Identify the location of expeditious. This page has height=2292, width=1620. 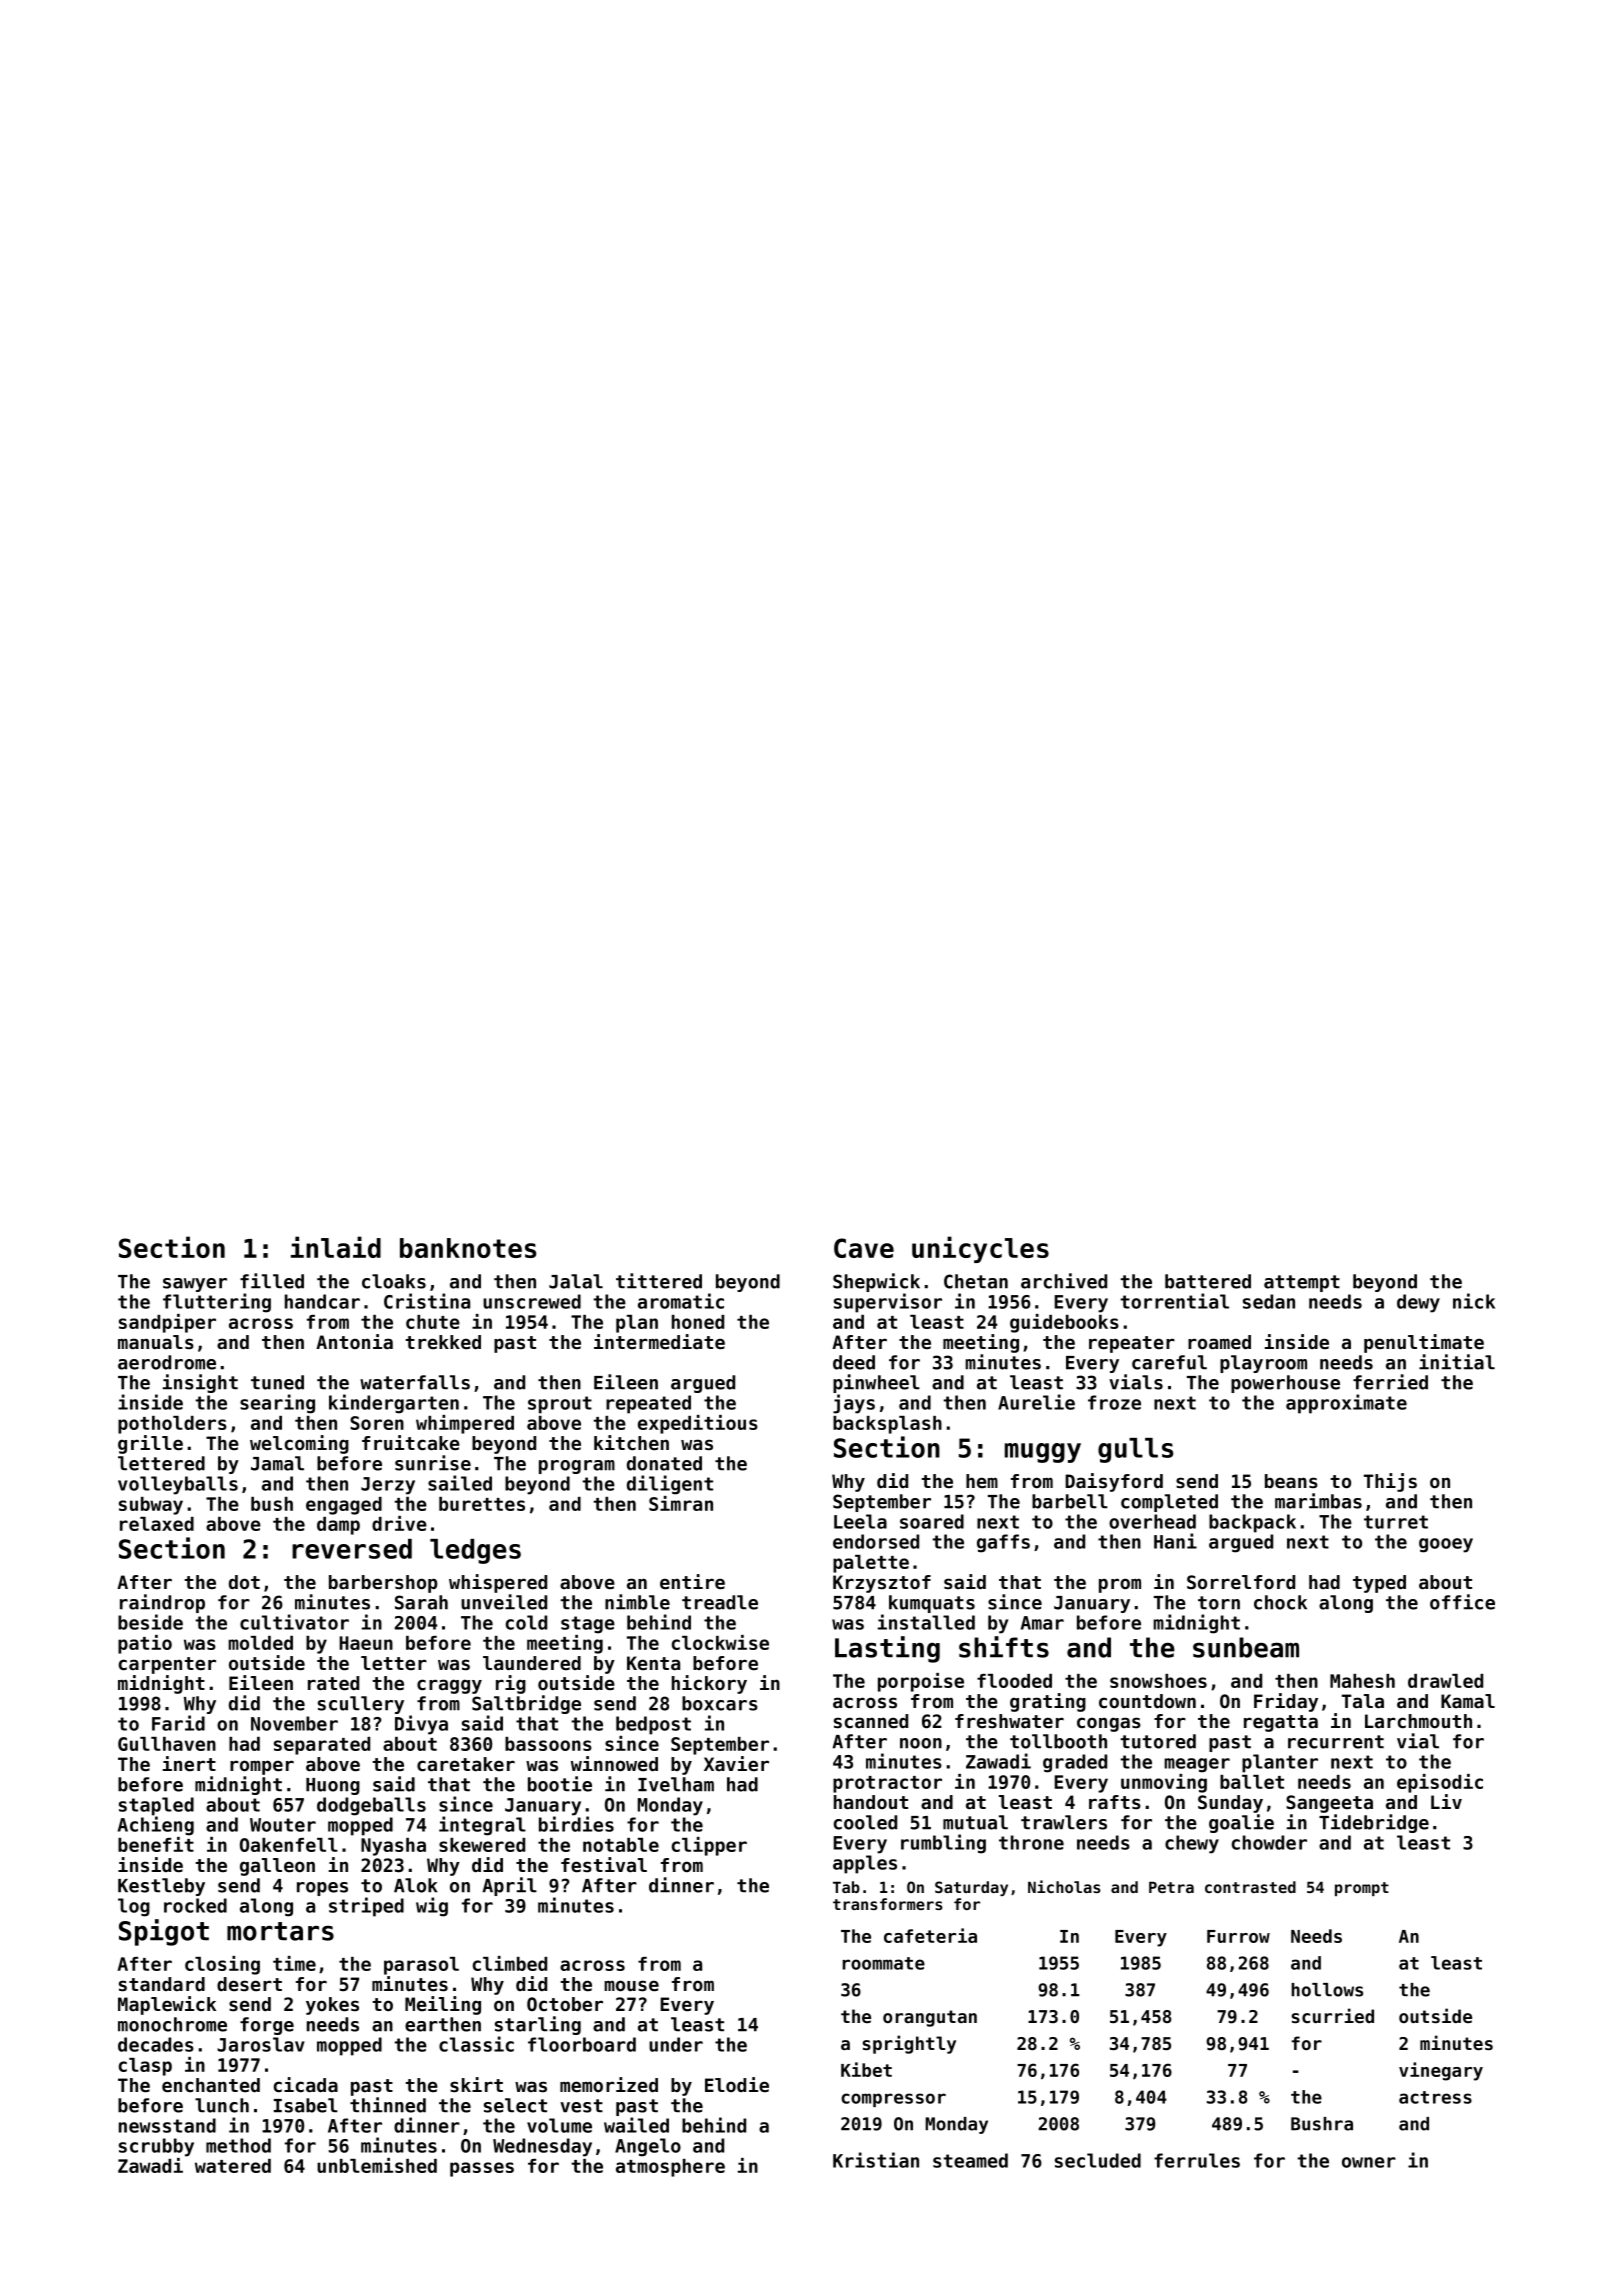
(698, 1424).
